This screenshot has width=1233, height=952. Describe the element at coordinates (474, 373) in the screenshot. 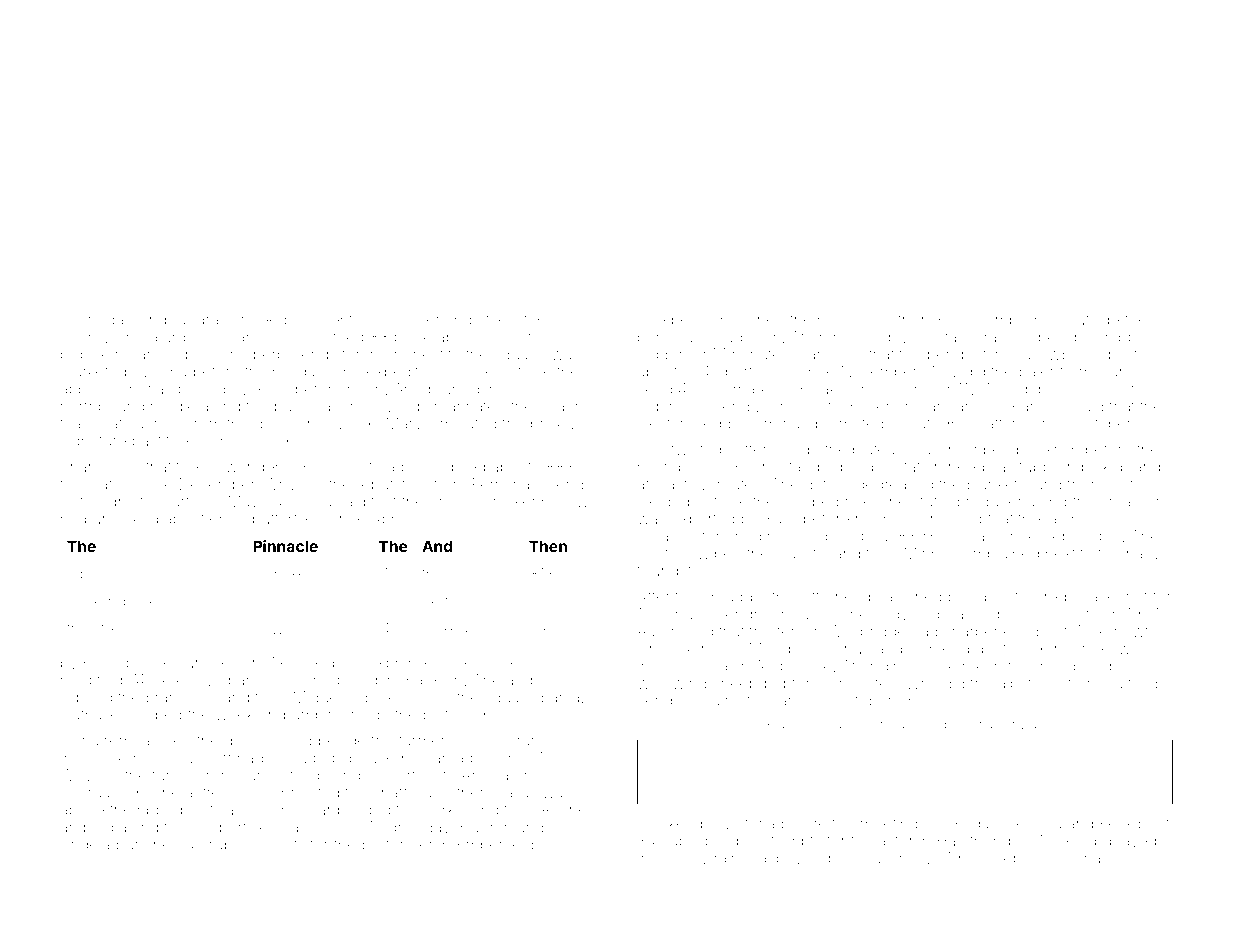

I see `glove` at that location.
